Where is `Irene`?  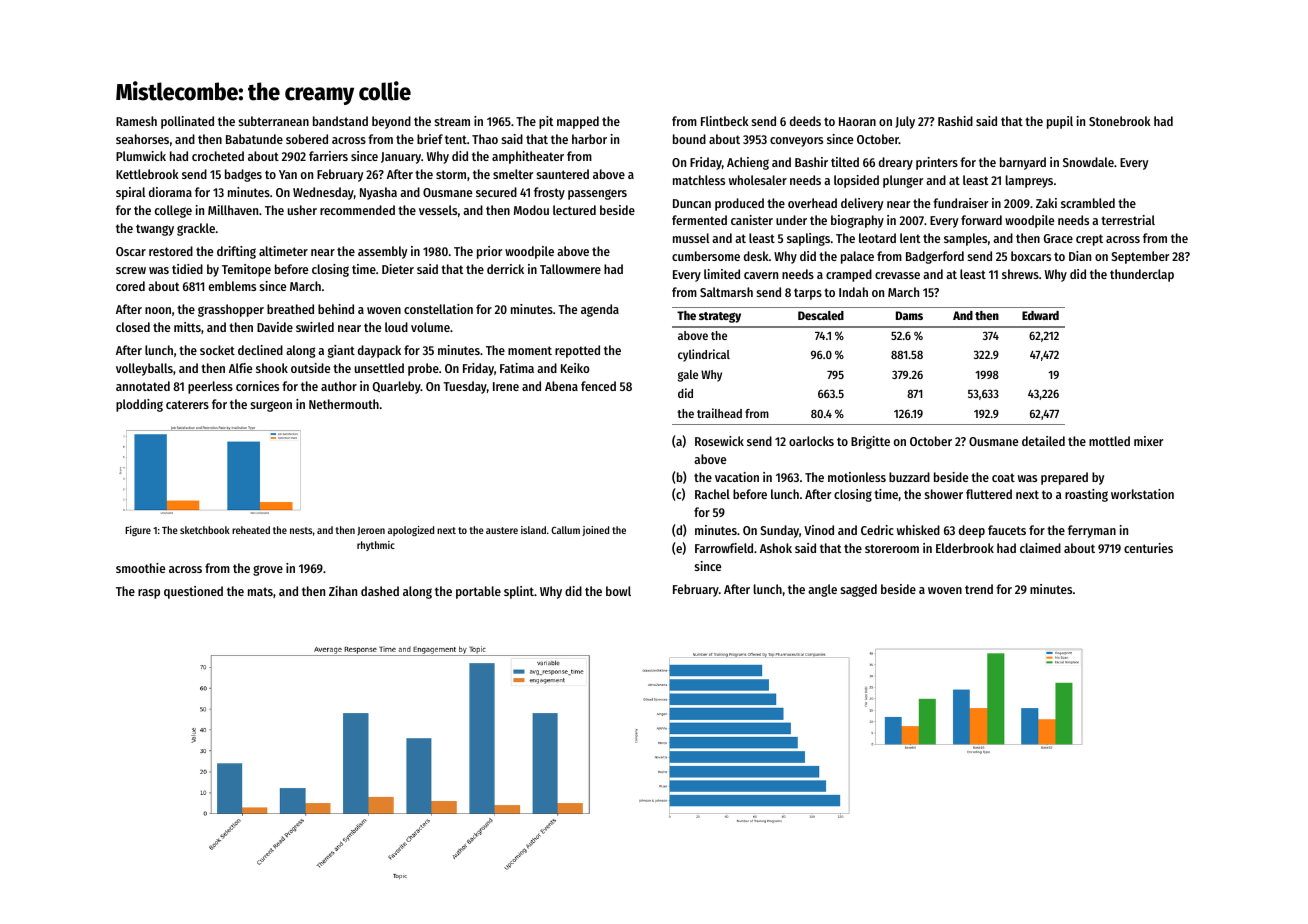 Irene is located at coordinates (506, 386).
